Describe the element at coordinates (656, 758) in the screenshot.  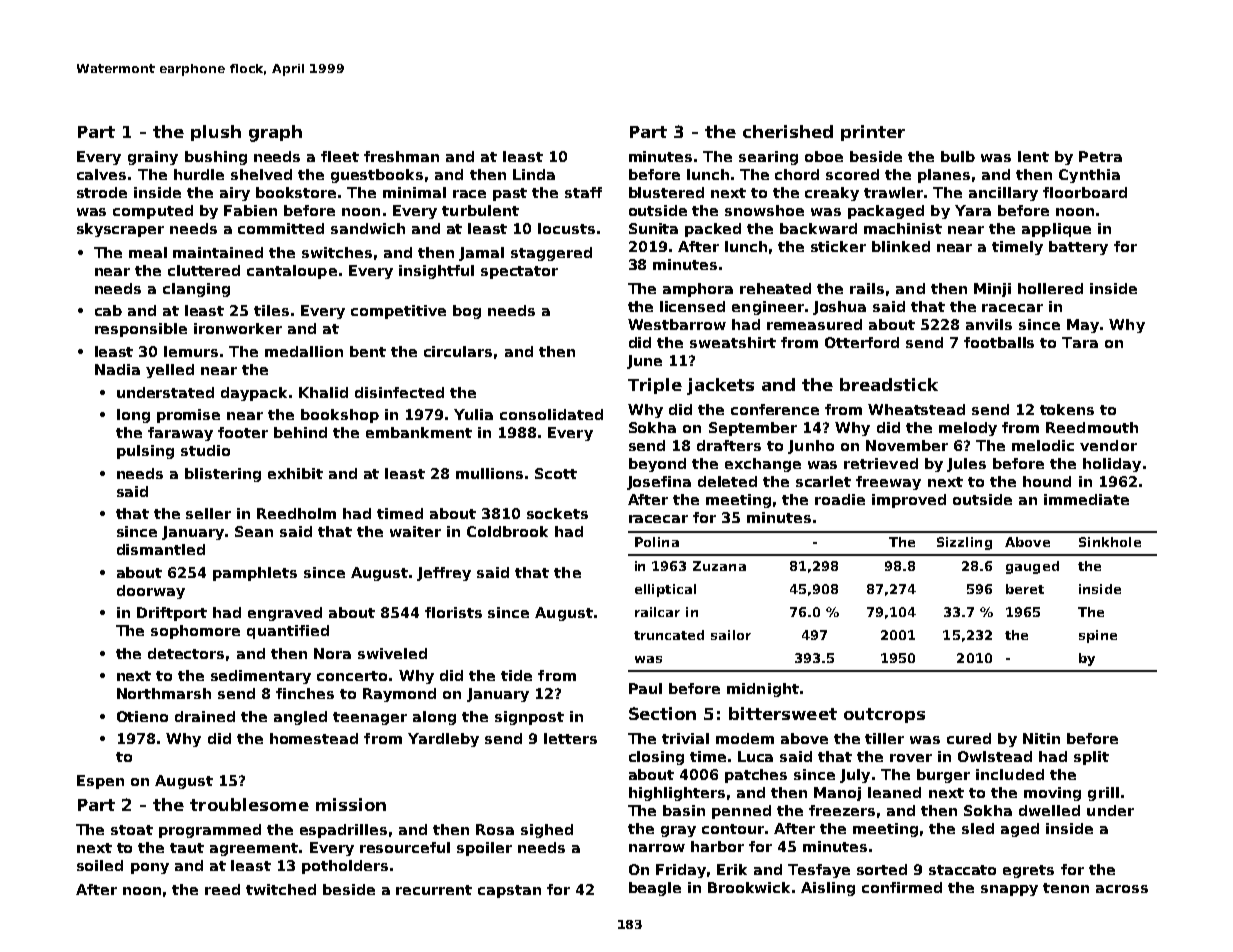
I see `closing` at that location.
